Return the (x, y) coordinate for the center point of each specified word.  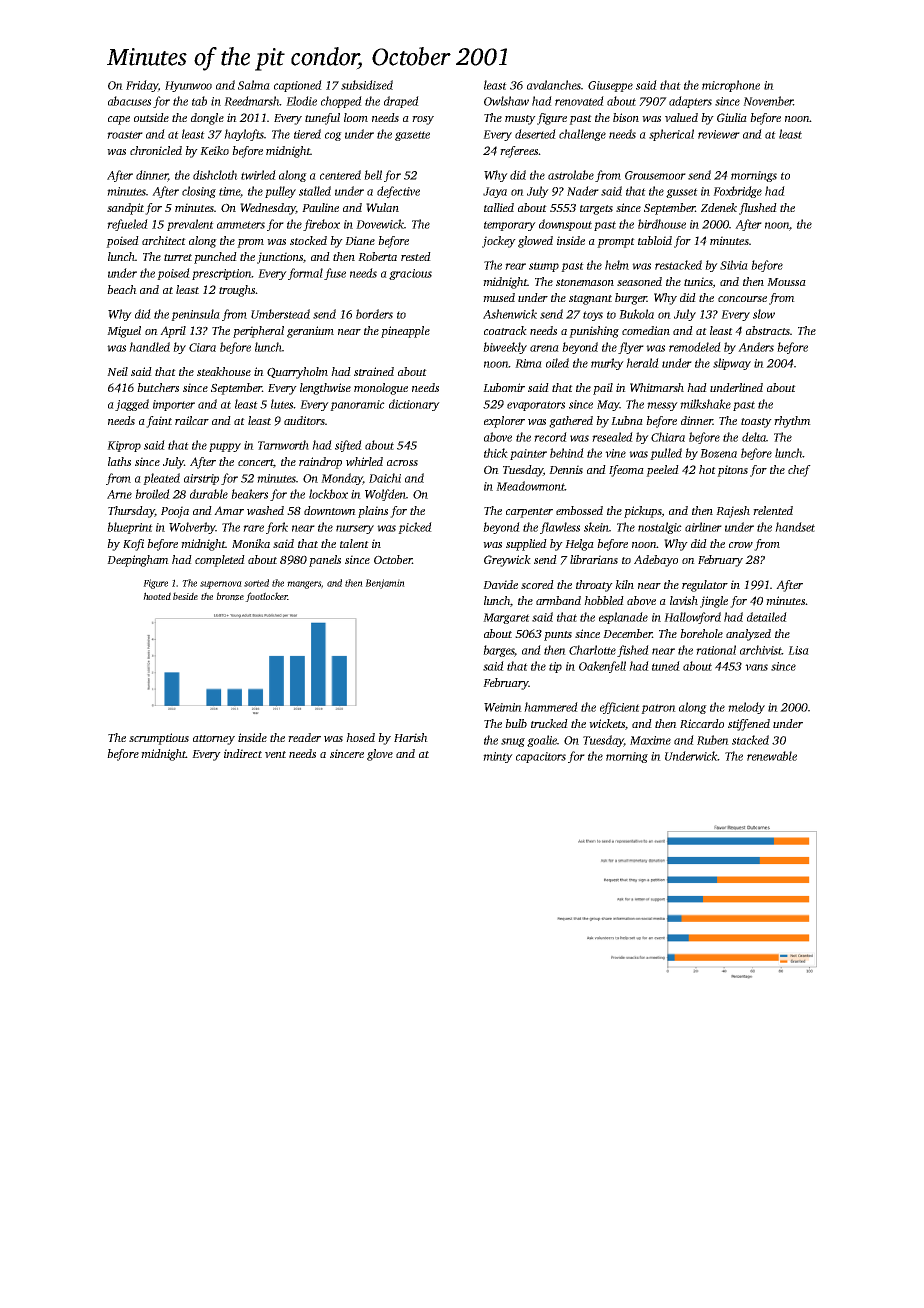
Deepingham (138, 561)
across (402, 463)
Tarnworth (283, 445)
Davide (500, 584)
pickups (643, 512)
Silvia (734, 265)
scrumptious (159, 739)
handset (795, 527)
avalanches (554, 85)
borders (374, 314)
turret (178, 257)
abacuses (129, 101)
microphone (731, 86)
